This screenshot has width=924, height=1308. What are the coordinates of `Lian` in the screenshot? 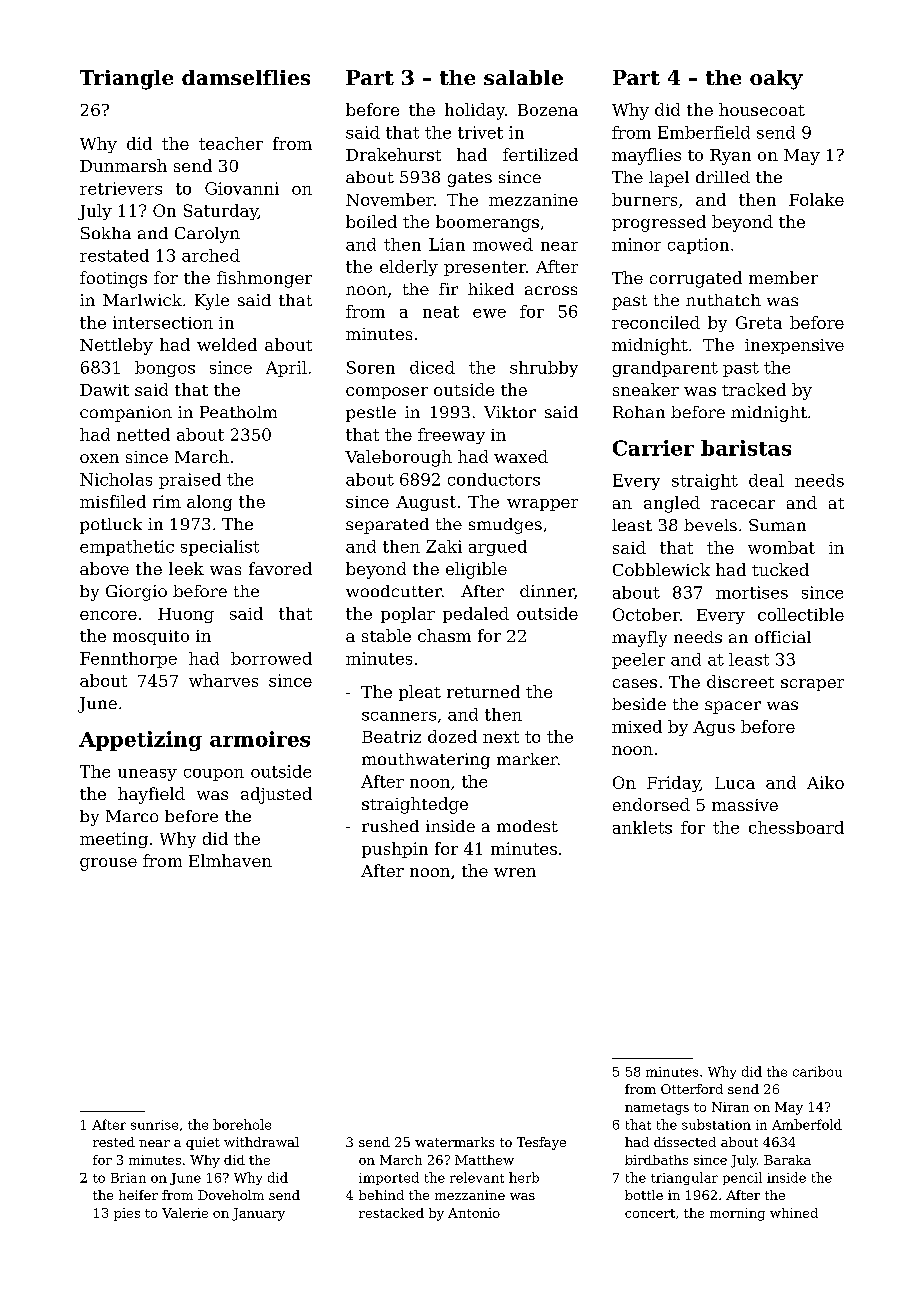 It's located at (447, 244).
